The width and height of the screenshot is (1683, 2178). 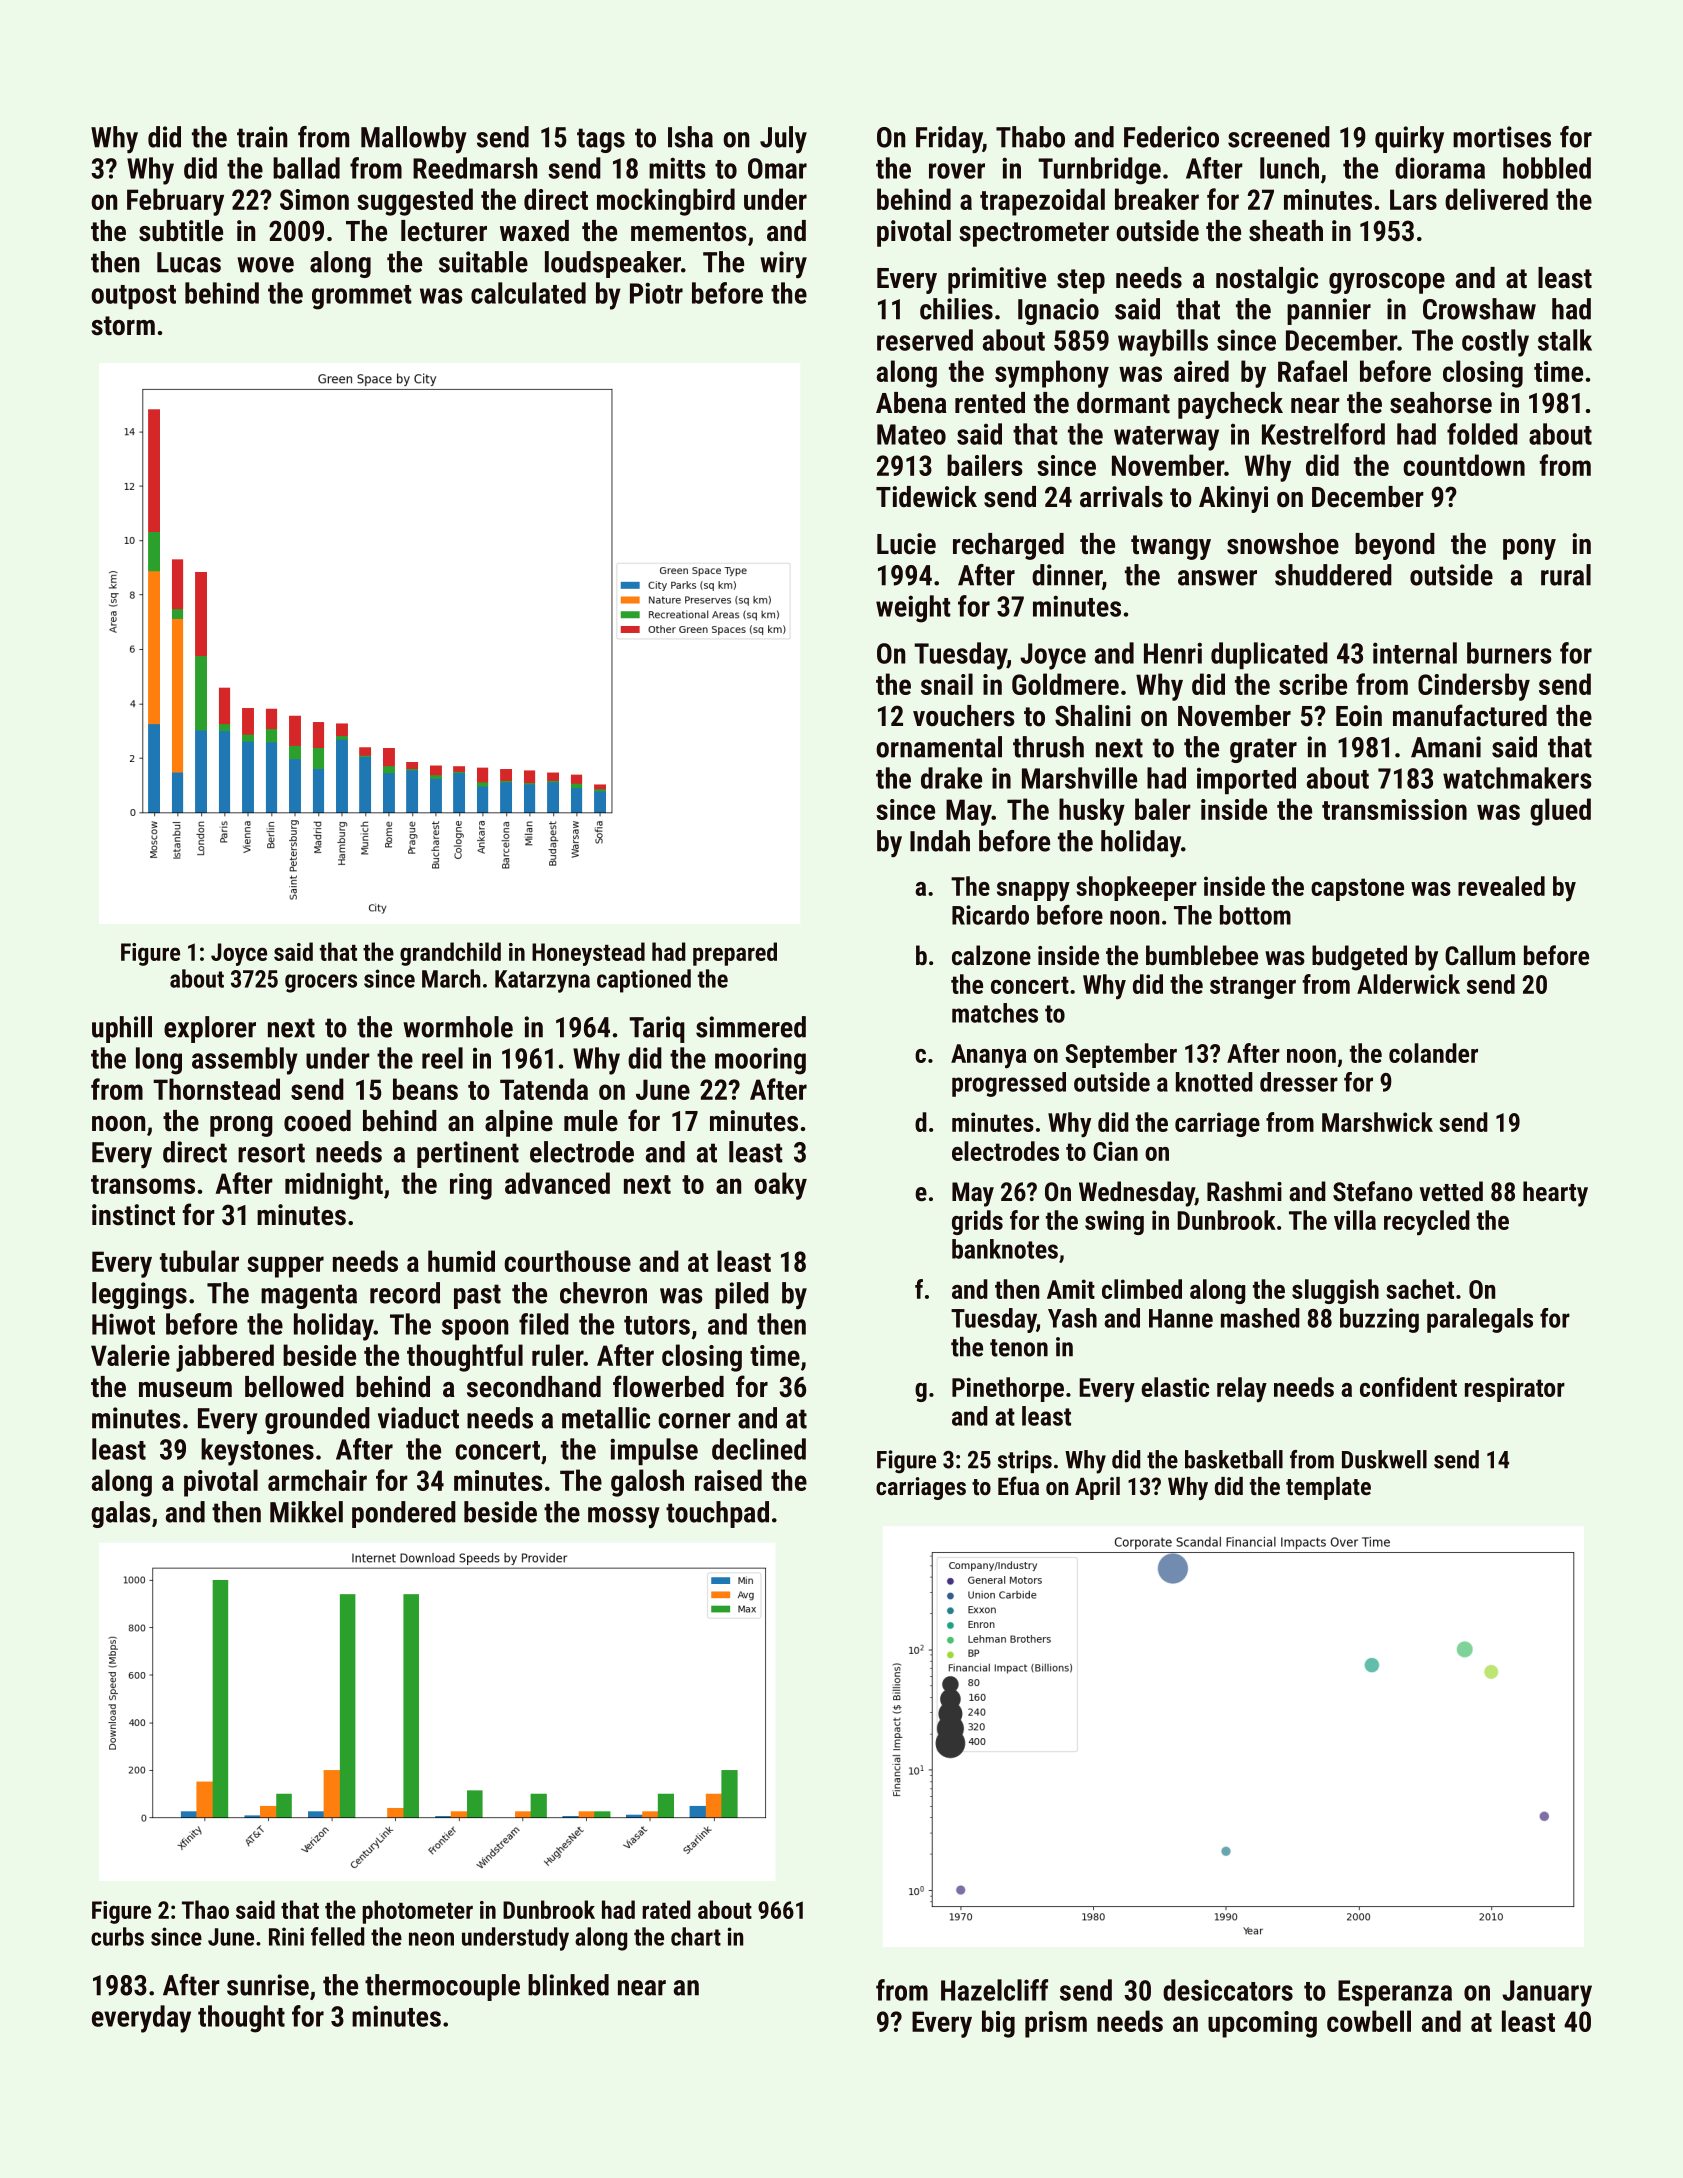 What do you see at coordinates (1228, 1990) in the screenshot?
I see `desiccators` at bounding box center [1228, 1990].
